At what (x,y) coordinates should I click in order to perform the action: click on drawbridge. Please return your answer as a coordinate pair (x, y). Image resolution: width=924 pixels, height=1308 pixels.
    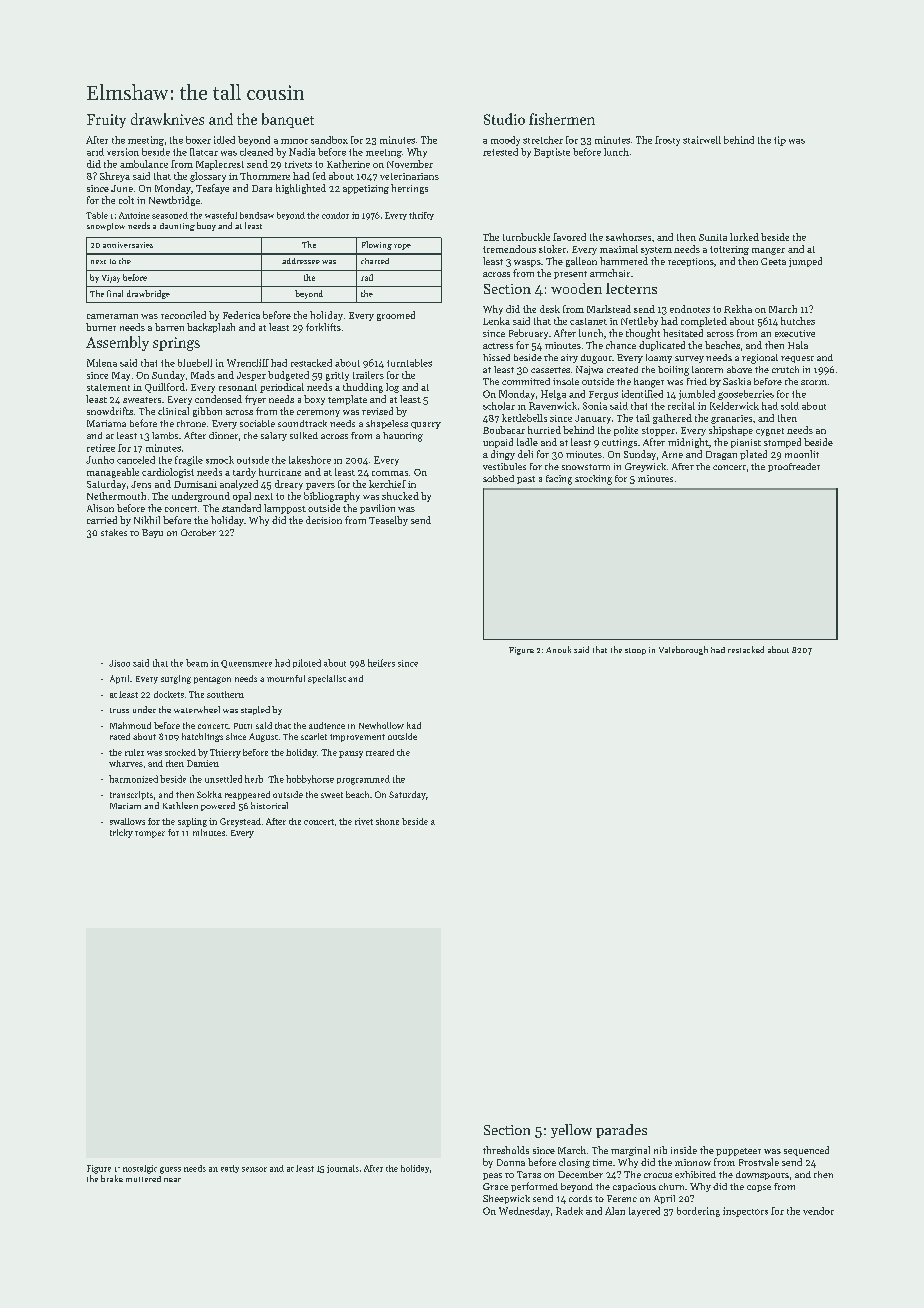
    Looking at the image, I should click on (148, 294).
